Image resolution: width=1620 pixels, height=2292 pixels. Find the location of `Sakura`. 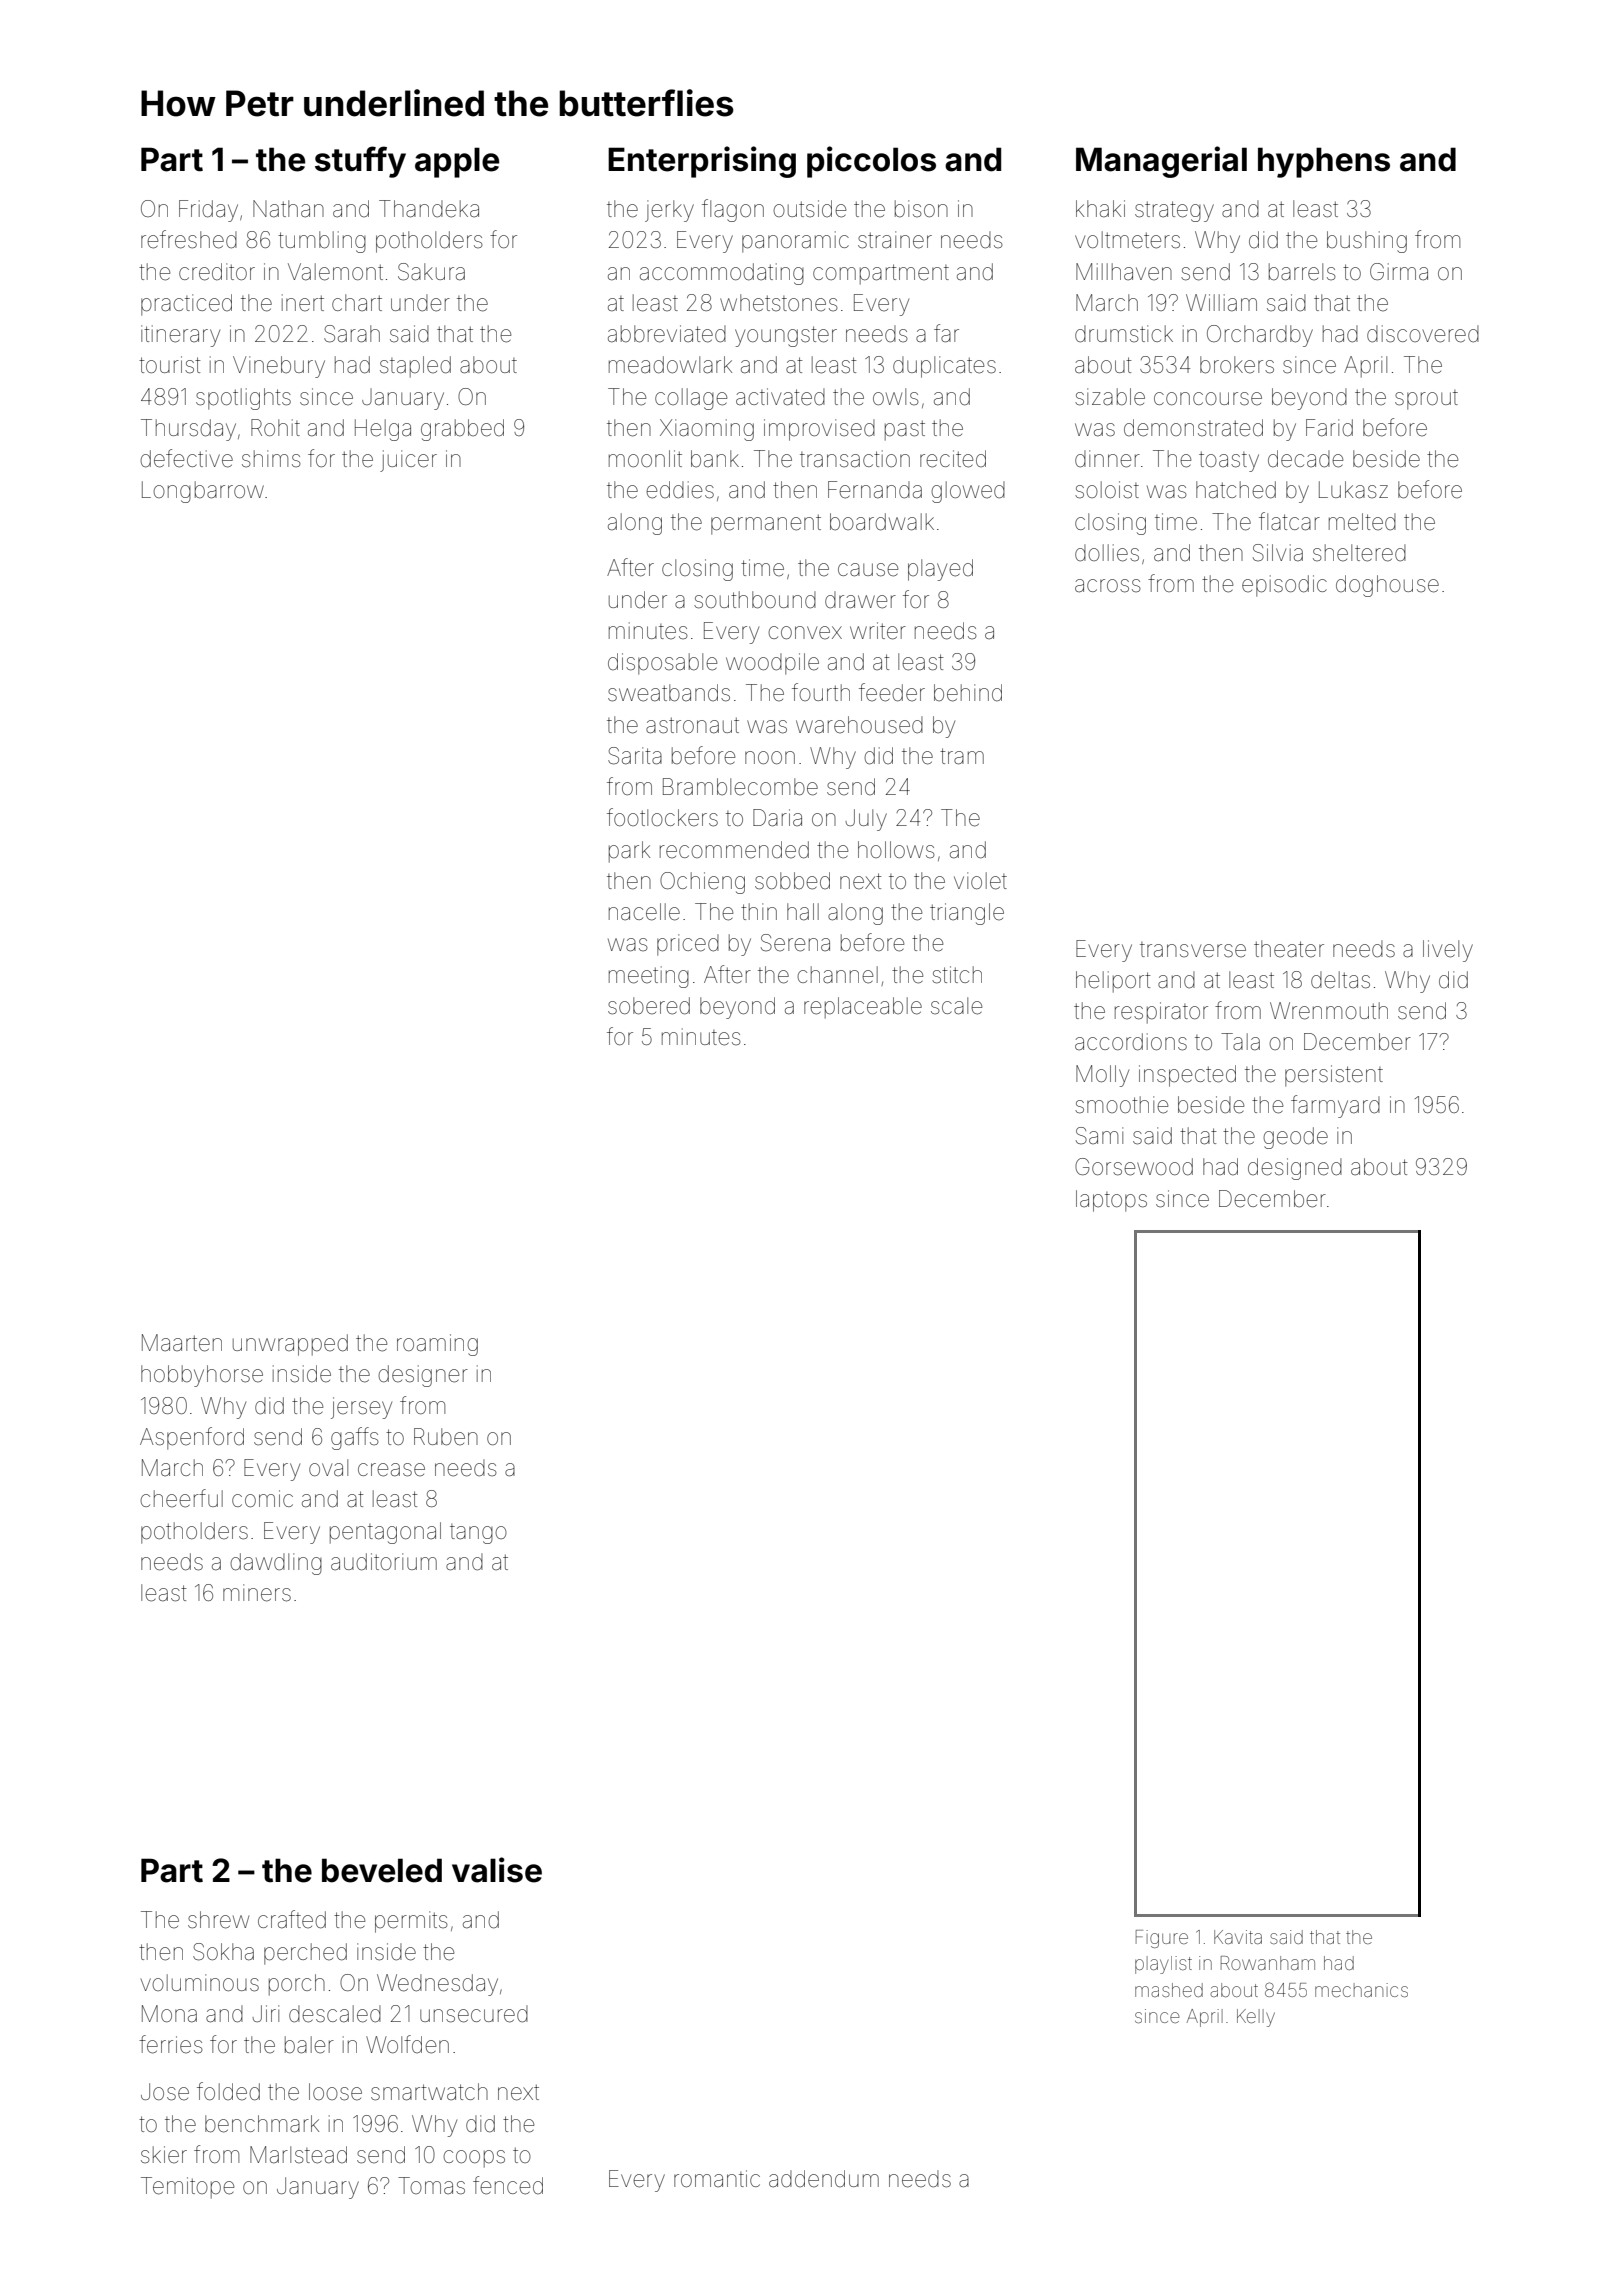

Sakura is located at coordinates (431, 272).
